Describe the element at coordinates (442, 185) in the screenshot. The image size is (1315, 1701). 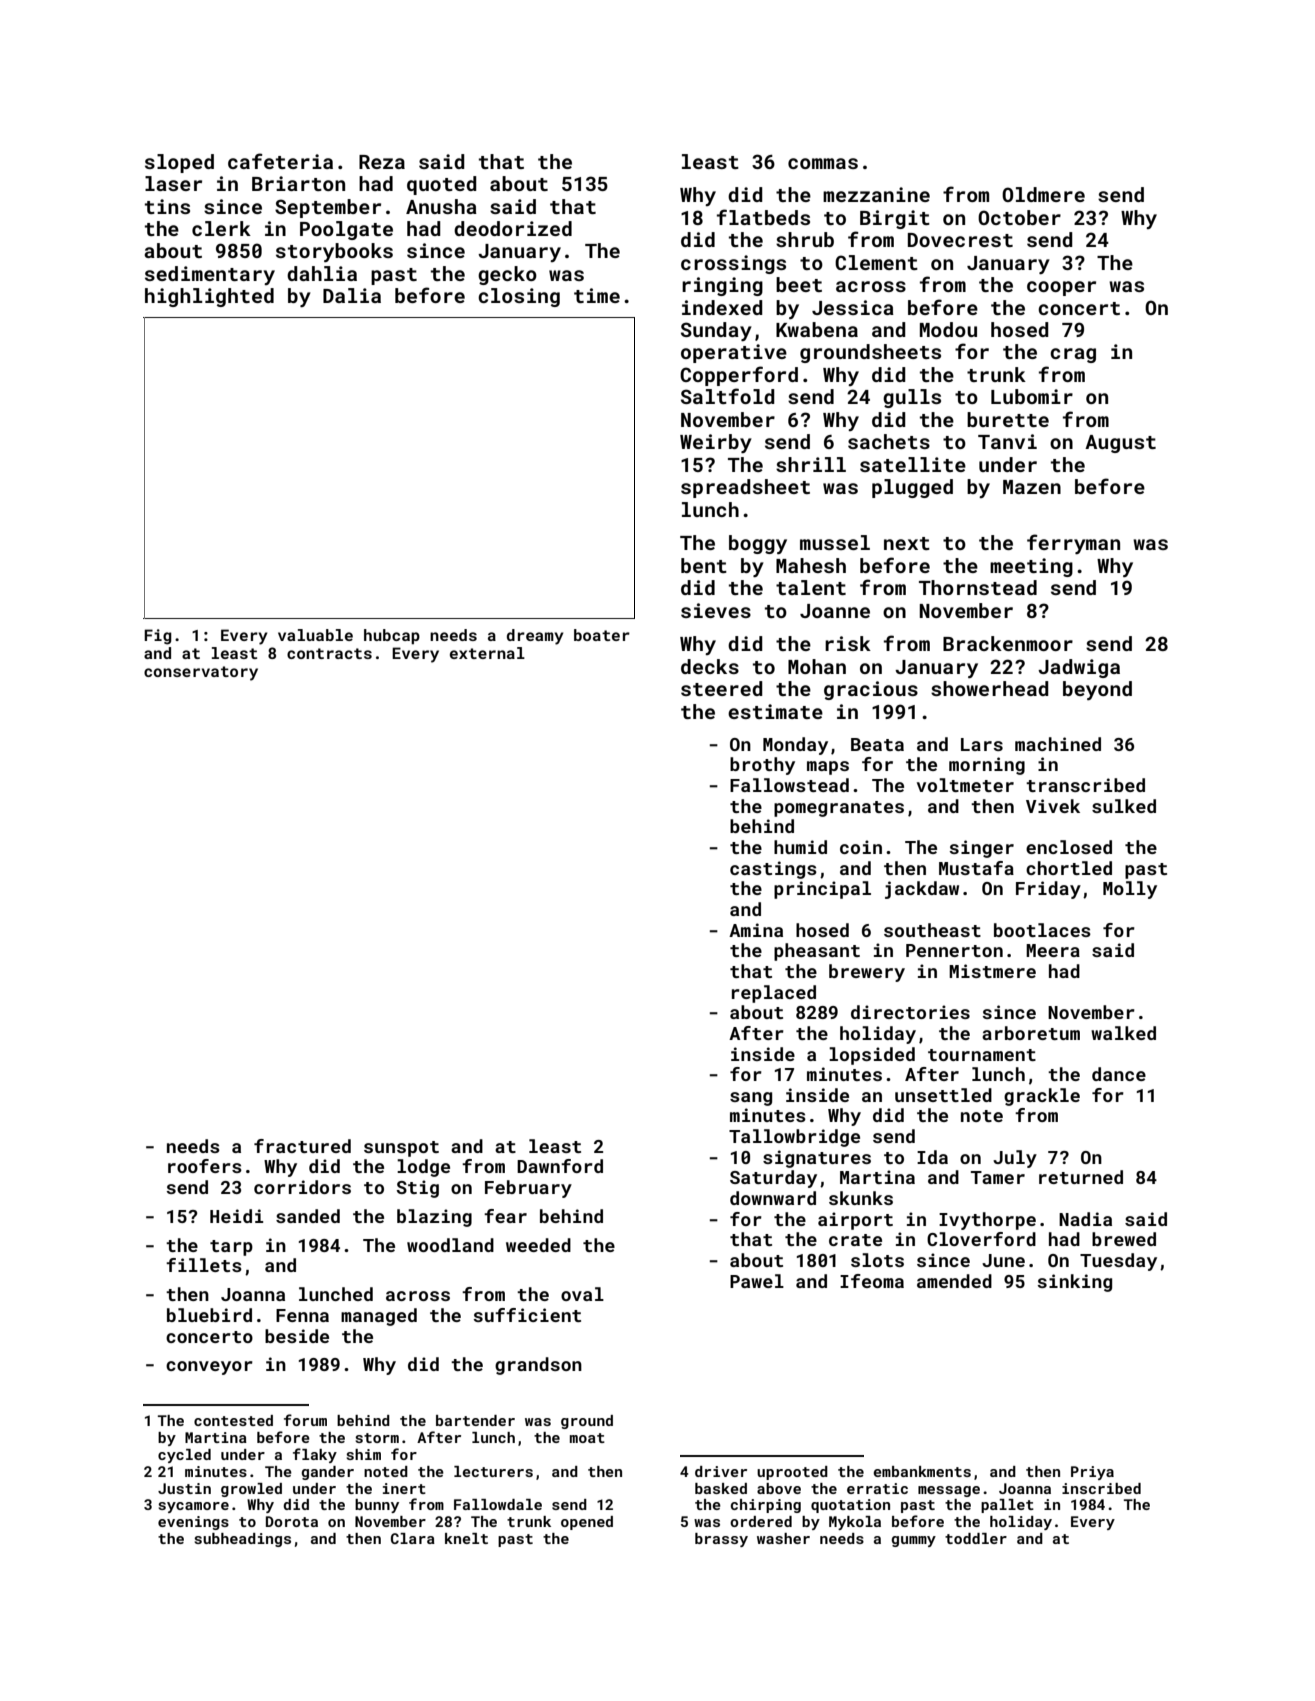
I see `quoted` at that location.
